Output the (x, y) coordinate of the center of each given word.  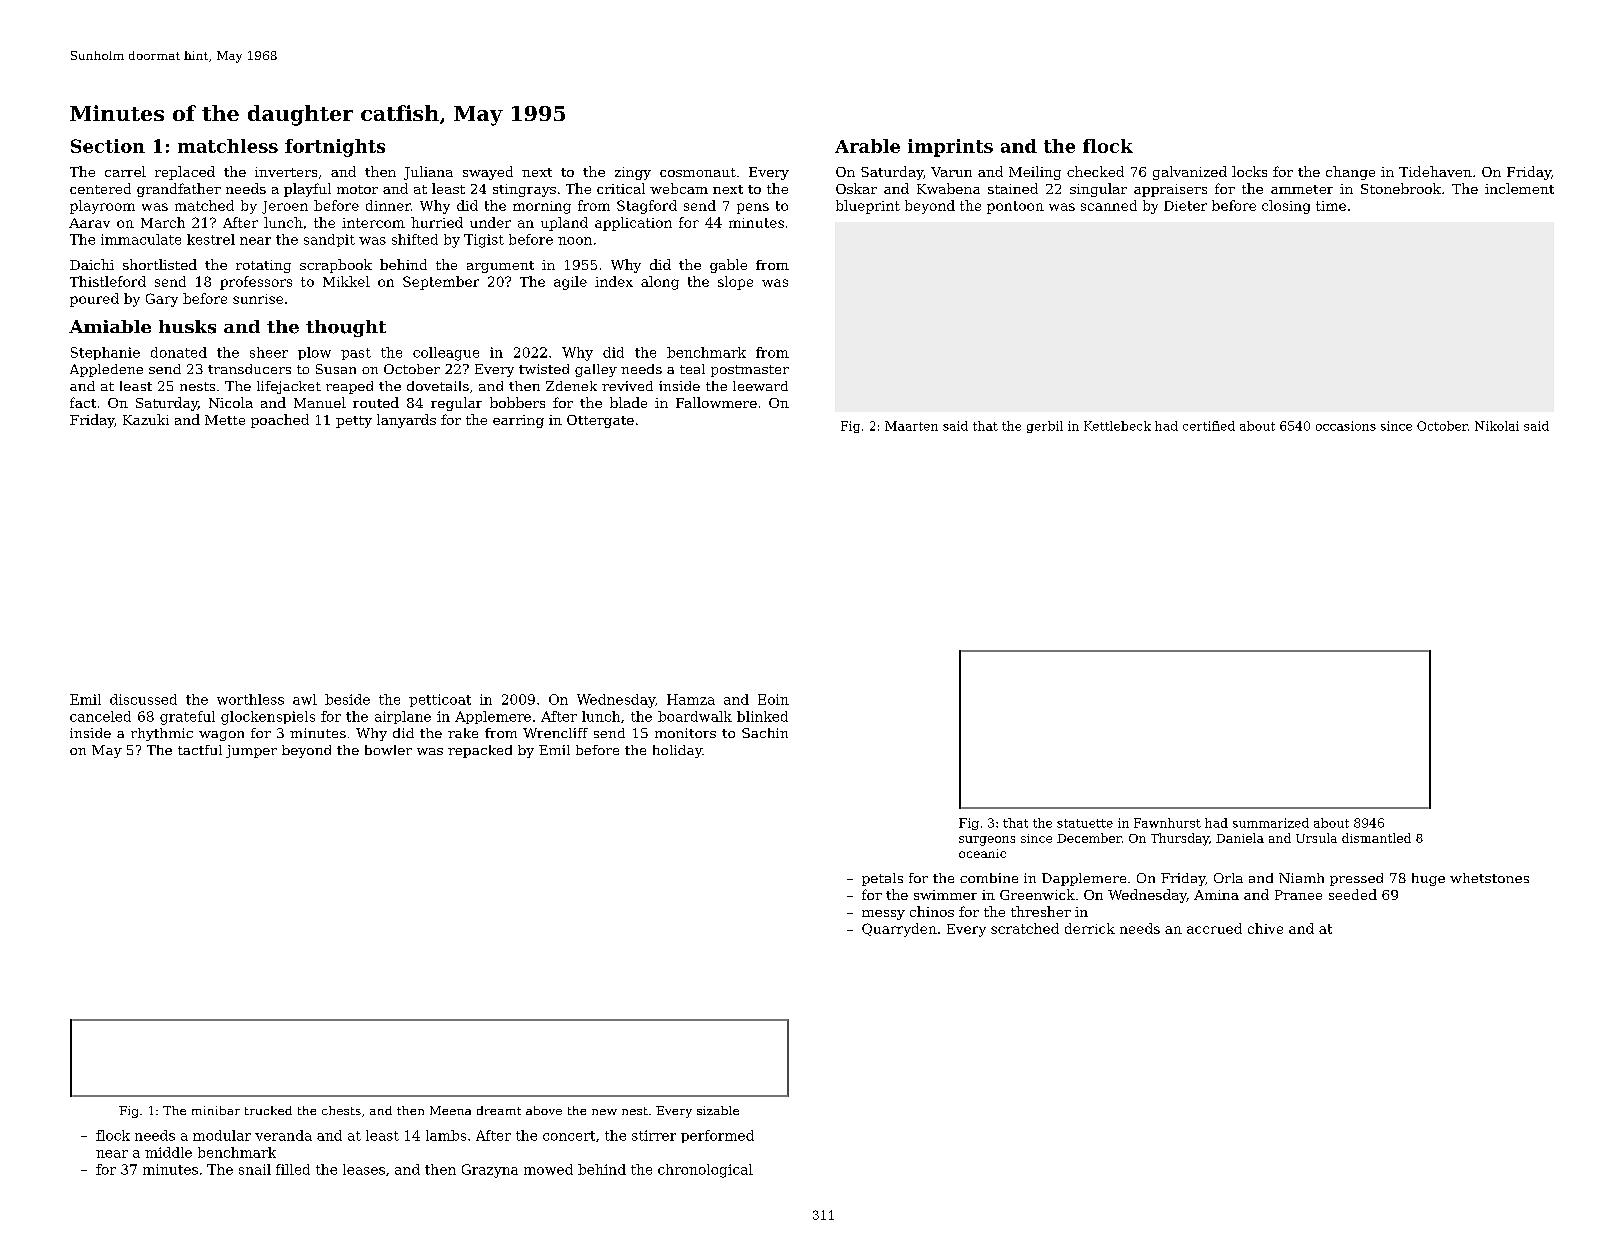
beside (347, 699)
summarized (1271, 823)
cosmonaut (698, 172)
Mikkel (346, 281)
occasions (1346, 426)
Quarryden (899, 930)
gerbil (1045, 427)
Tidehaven (1435, 171)
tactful (200, 750)
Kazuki (146, 419)
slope (735, 283)
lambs (446, 1135)
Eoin (773, 699)
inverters (286, 172)
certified (1209, 426)
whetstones (1489, 878)
